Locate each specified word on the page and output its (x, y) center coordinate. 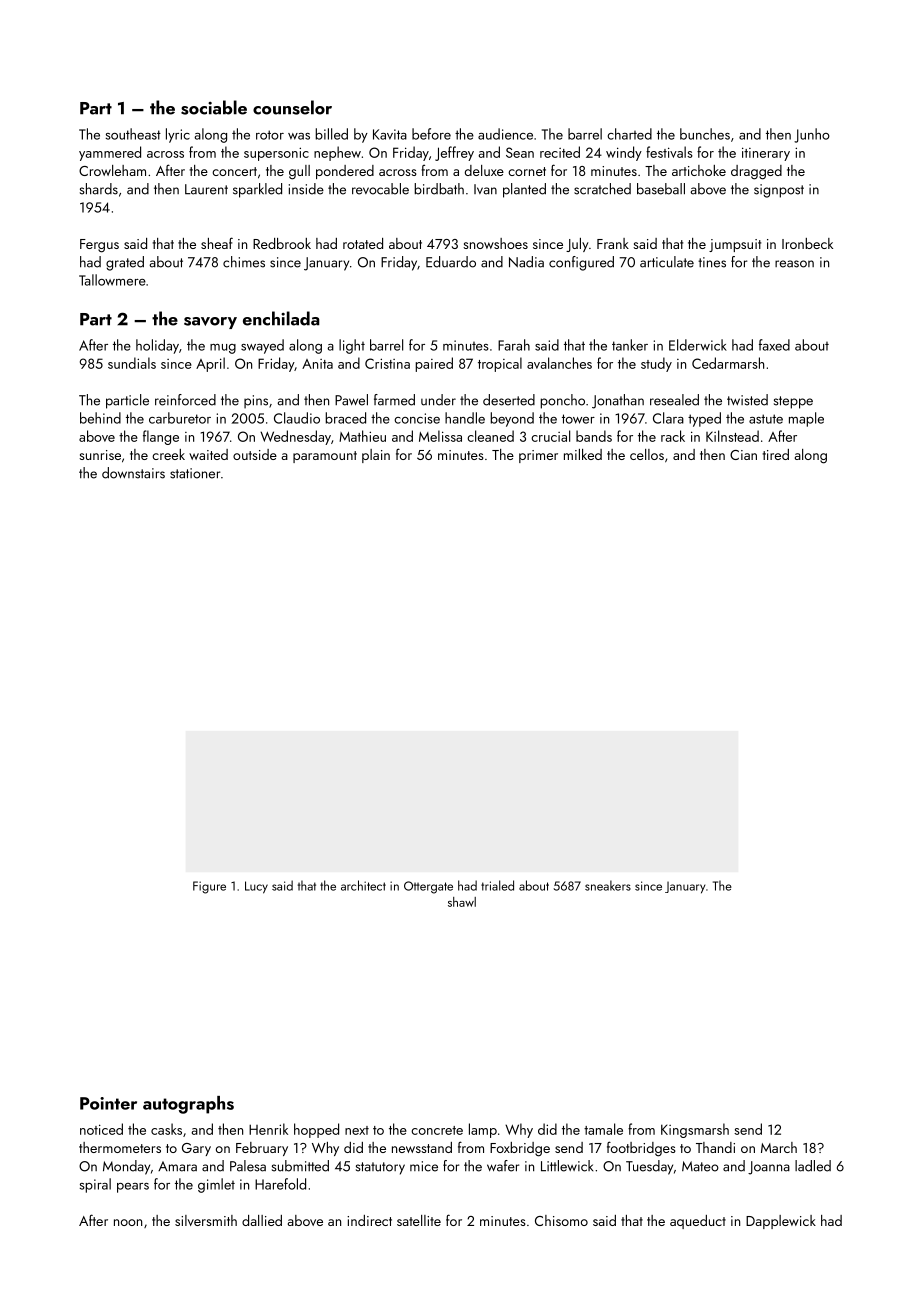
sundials (132, 363)
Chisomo (561, 1220)
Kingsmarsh (695, 1130)
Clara (668, 418)
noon (128, 1222)
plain (376, 456)
